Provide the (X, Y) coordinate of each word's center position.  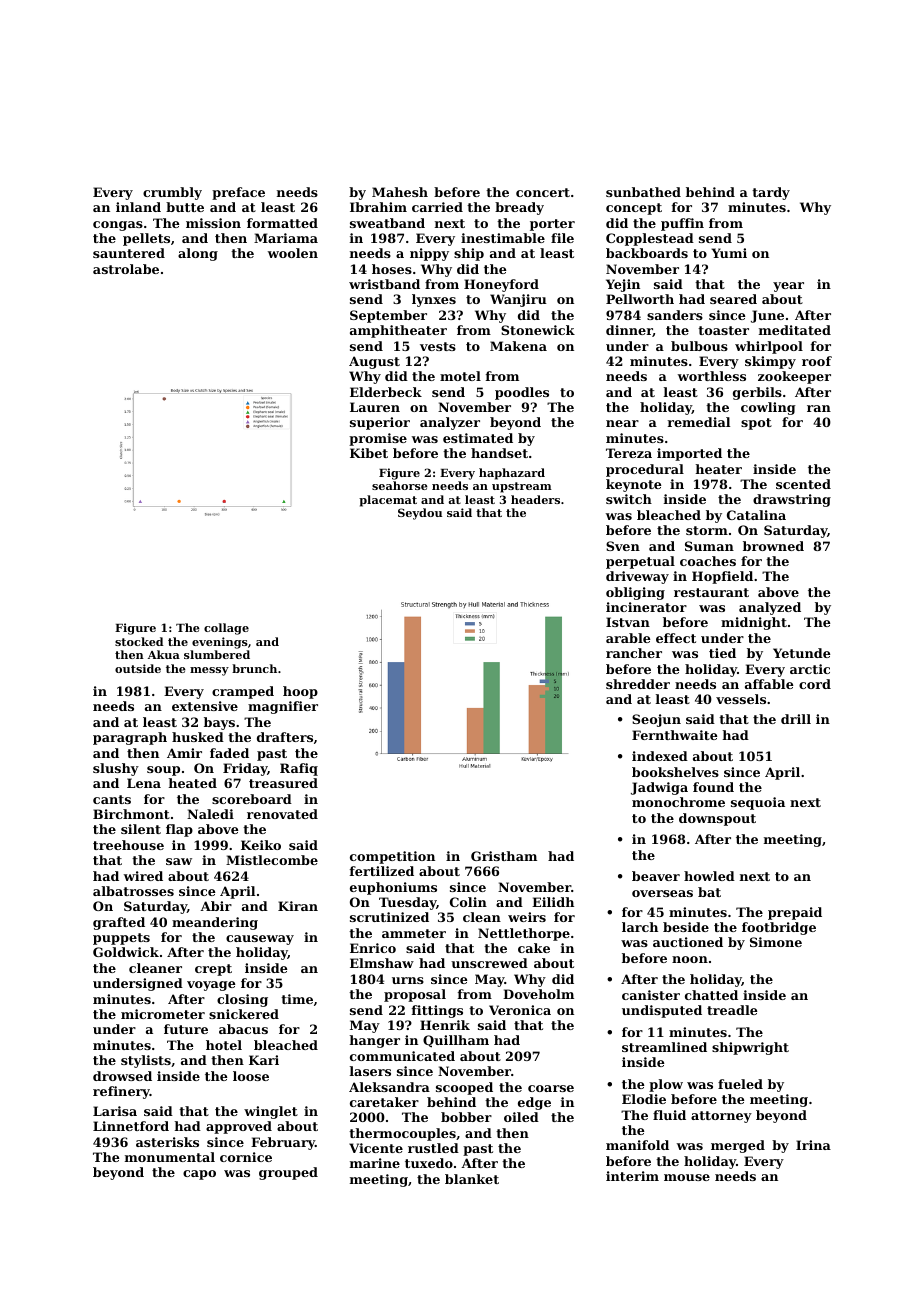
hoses (392, 269)
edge (534, 1103)
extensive (205, 706)
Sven (623, 546)
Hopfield (722, 577)
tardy (771, 193)
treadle (732, 1010)
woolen (293, 253)
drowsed (122, 1076)
